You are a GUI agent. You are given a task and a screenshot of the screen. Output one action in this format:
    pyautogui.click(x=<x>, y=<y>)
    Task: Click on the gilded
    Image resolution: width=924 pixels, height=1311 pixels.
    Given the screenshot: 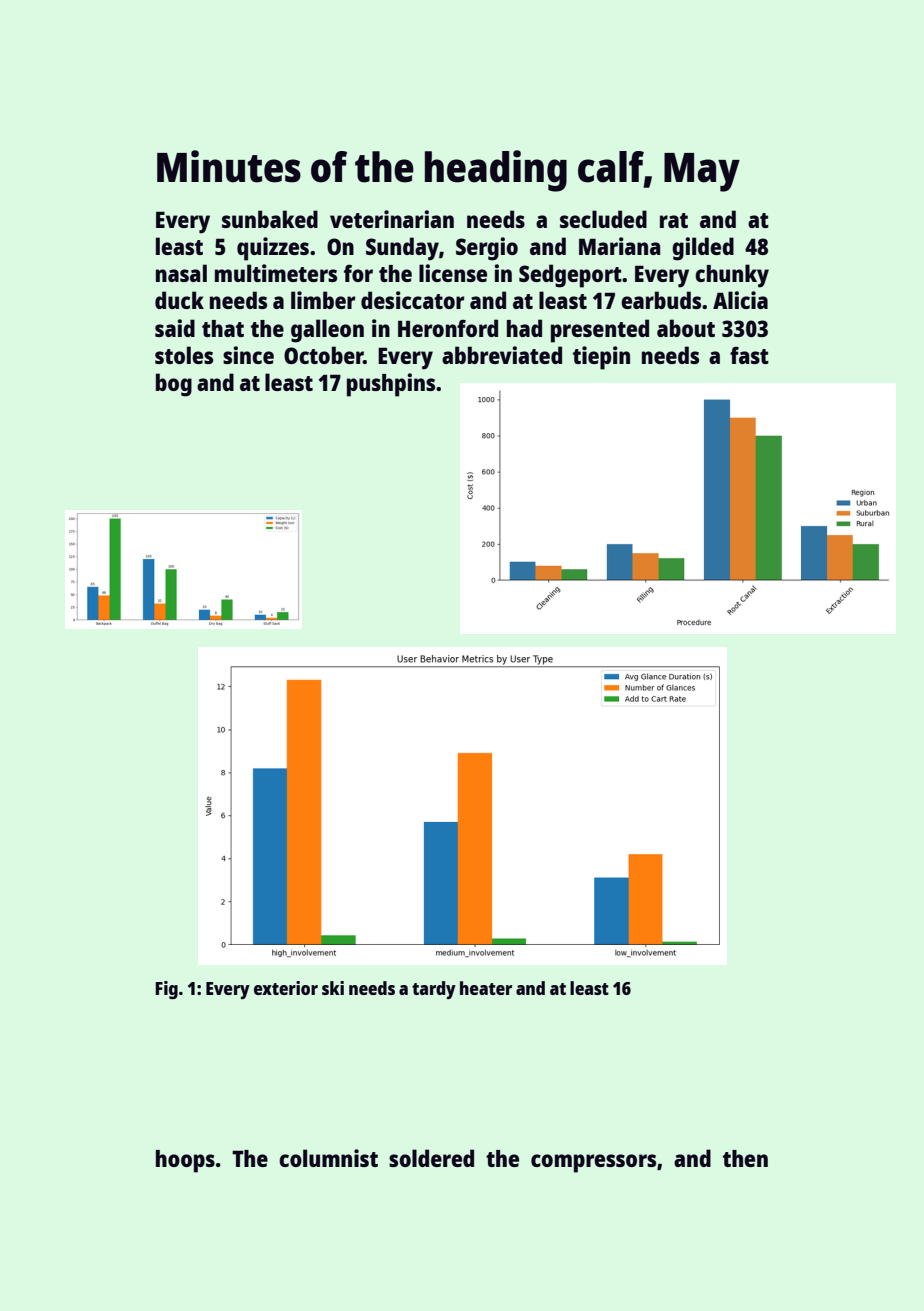 What is the action you would take?
    pyautogui.click(x=703, y=249)
